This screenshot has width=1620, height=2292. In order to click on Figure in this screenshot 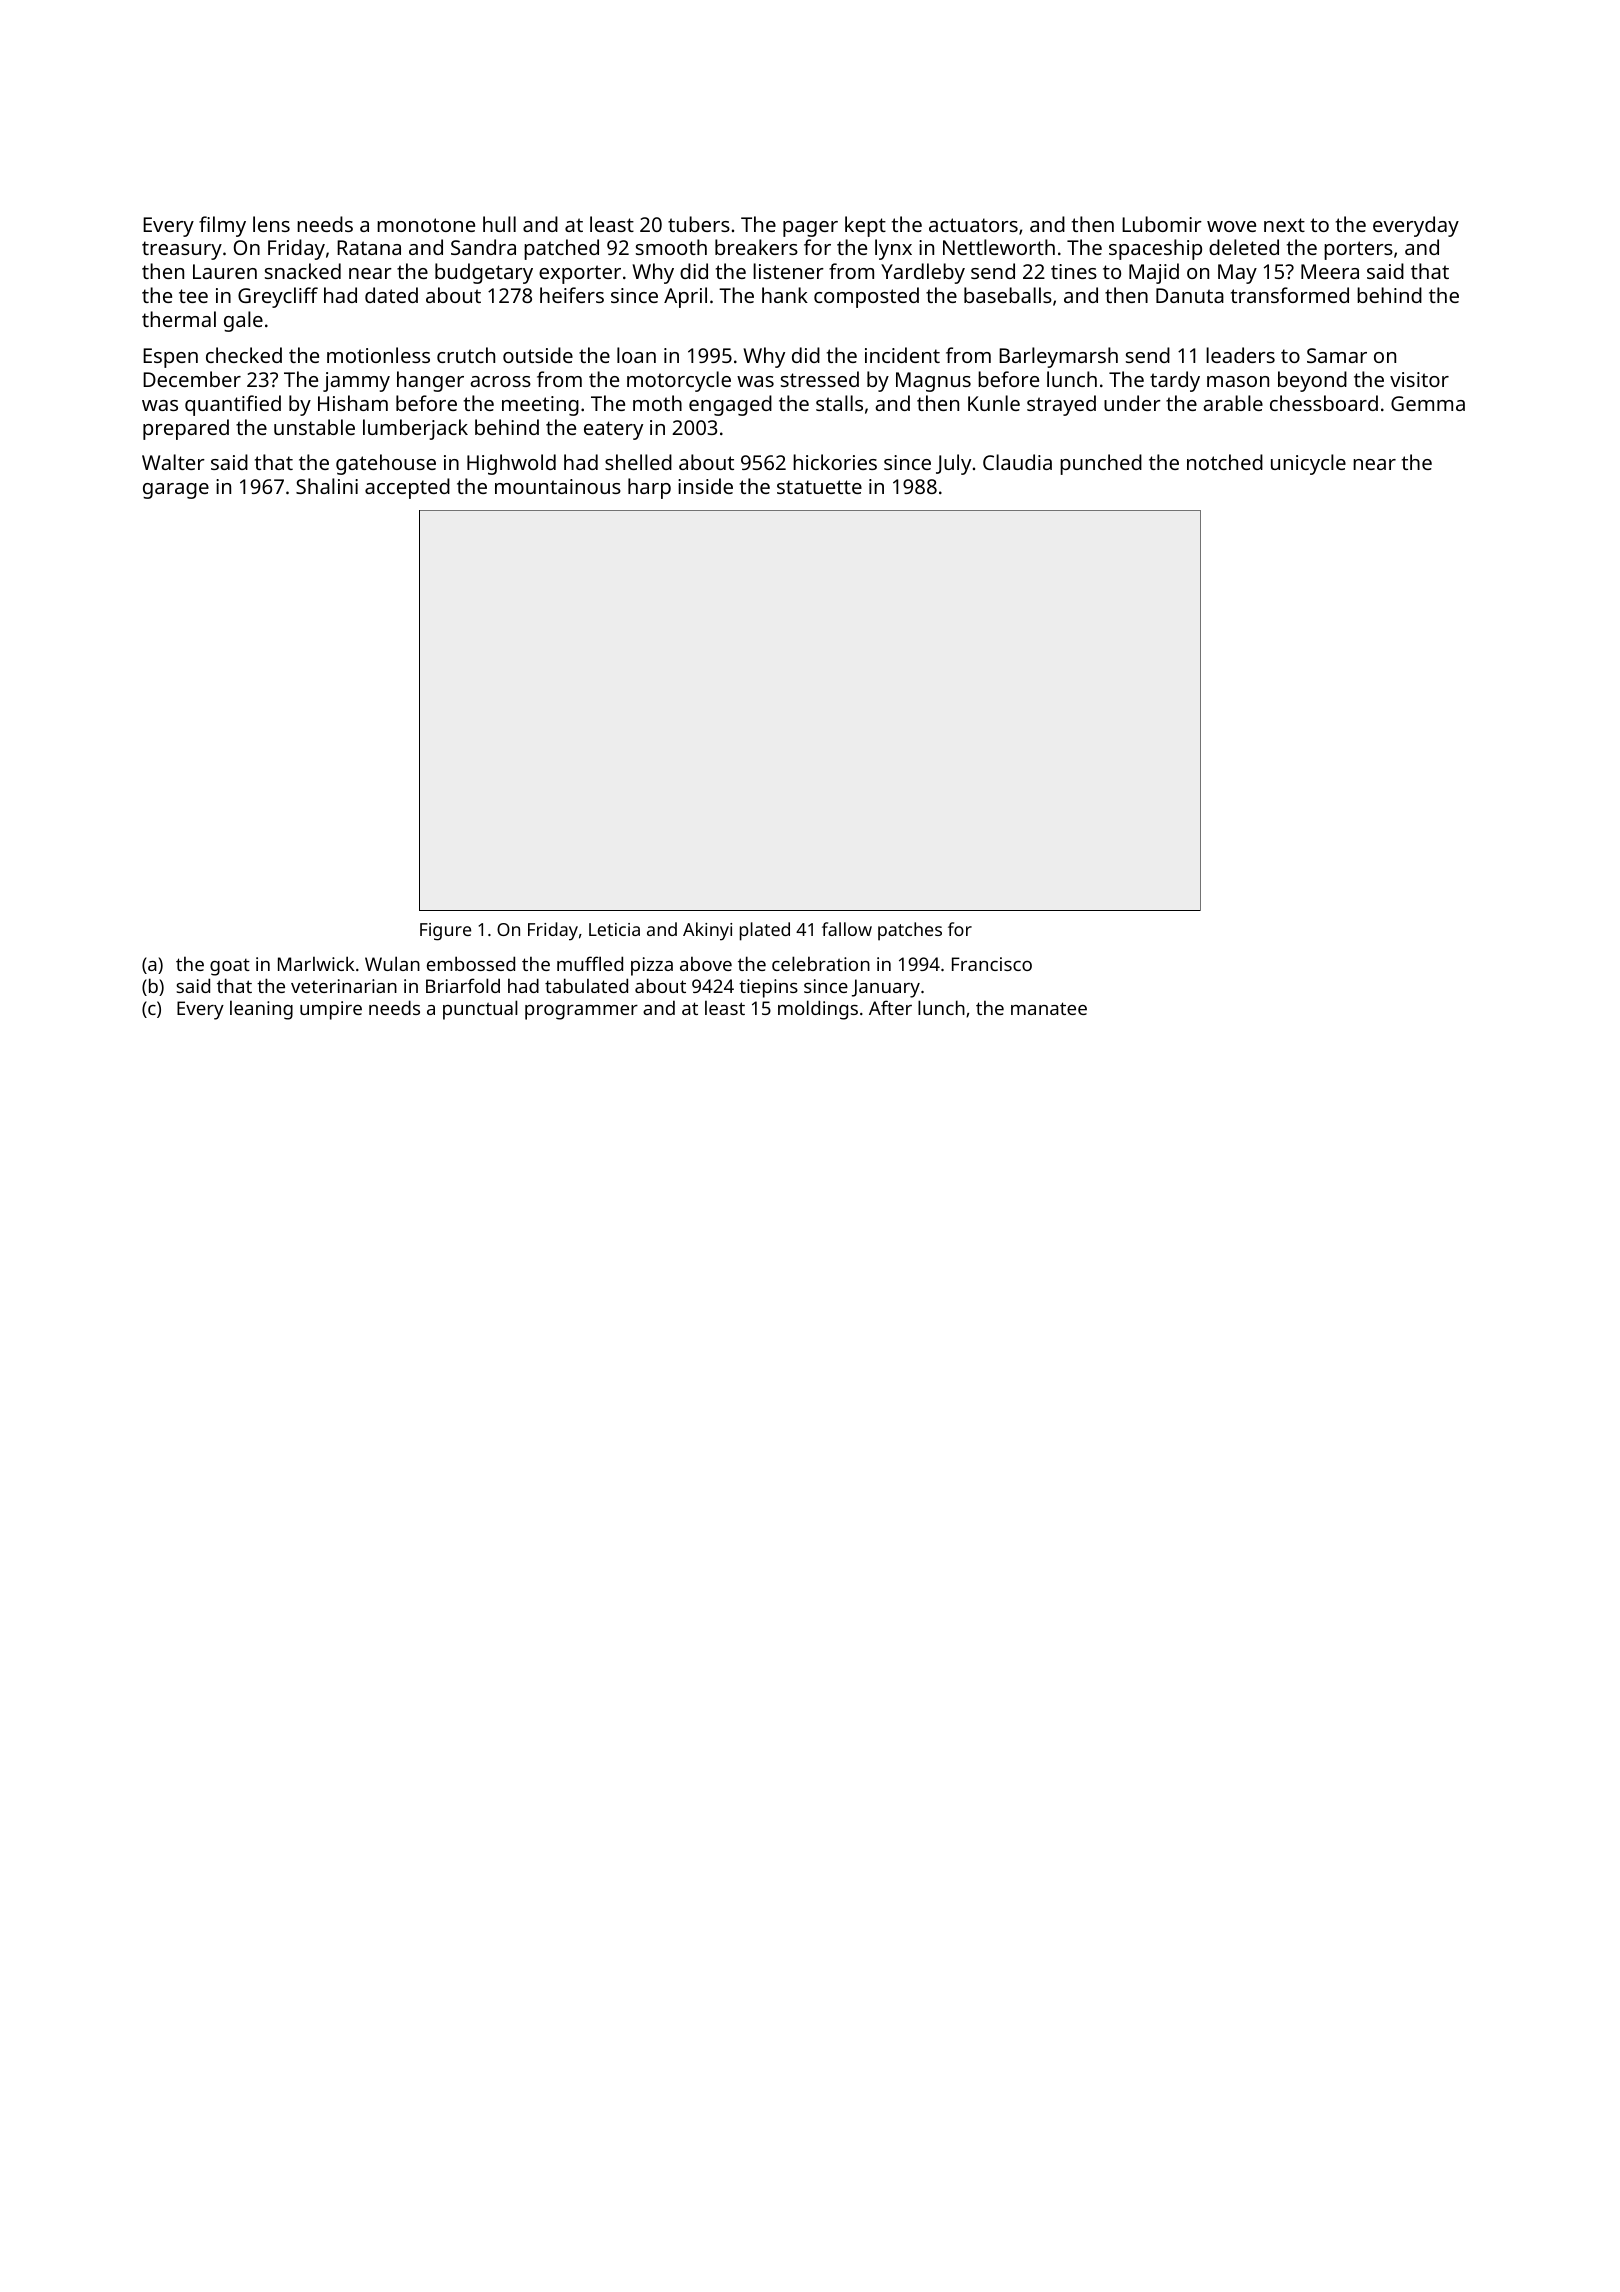, I will do `click(445, 932)`.
